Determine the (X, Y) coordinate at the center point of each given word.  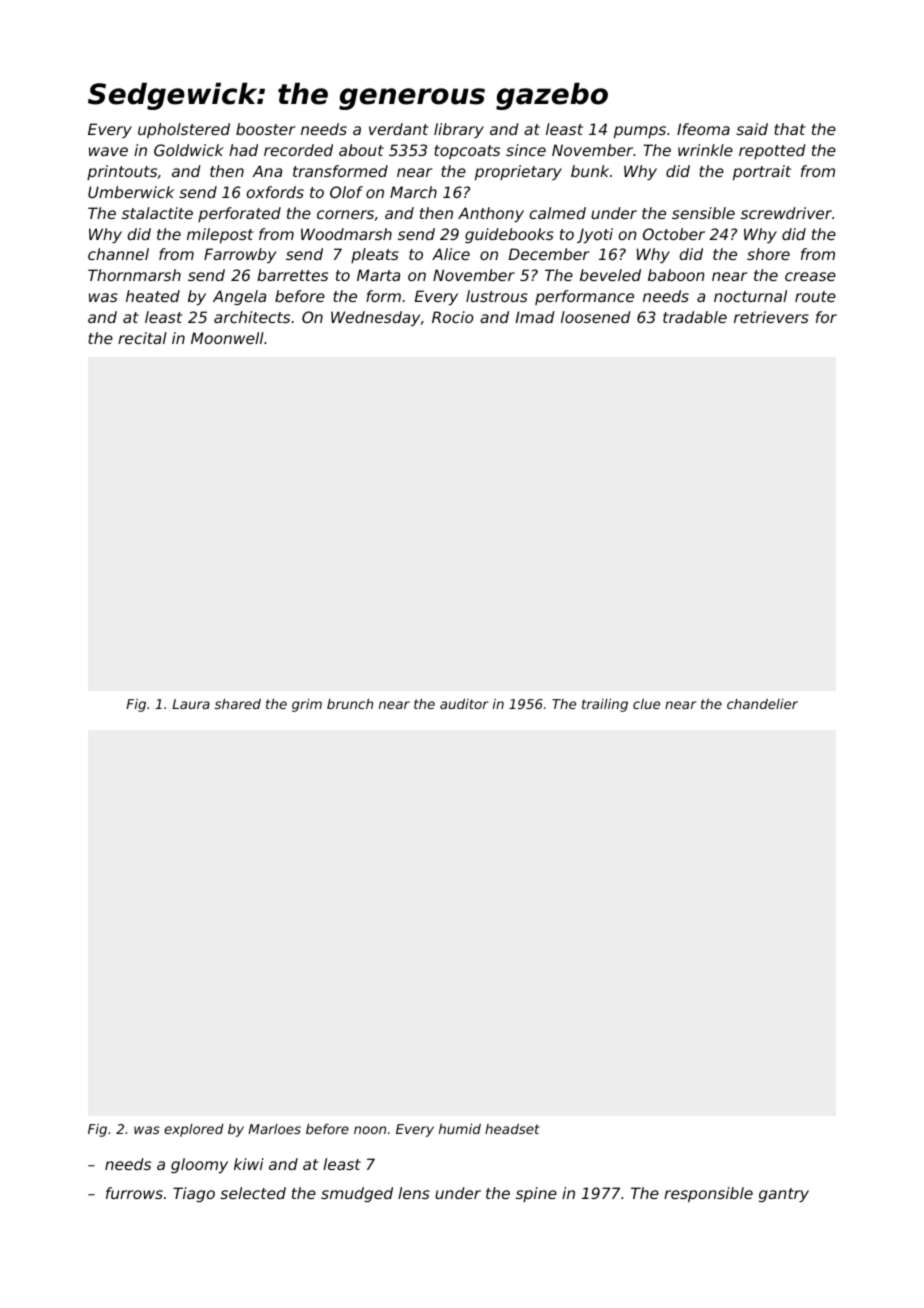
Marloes (274, 1129)
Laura (191, 704)
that (790, 129)
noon (370, 1130)
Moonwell (227, 338)
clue (646, 704)
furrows (134, 1193)
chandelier (762, 704)
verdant (399, 129)
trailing (605, 705)
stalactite (157, 213)
